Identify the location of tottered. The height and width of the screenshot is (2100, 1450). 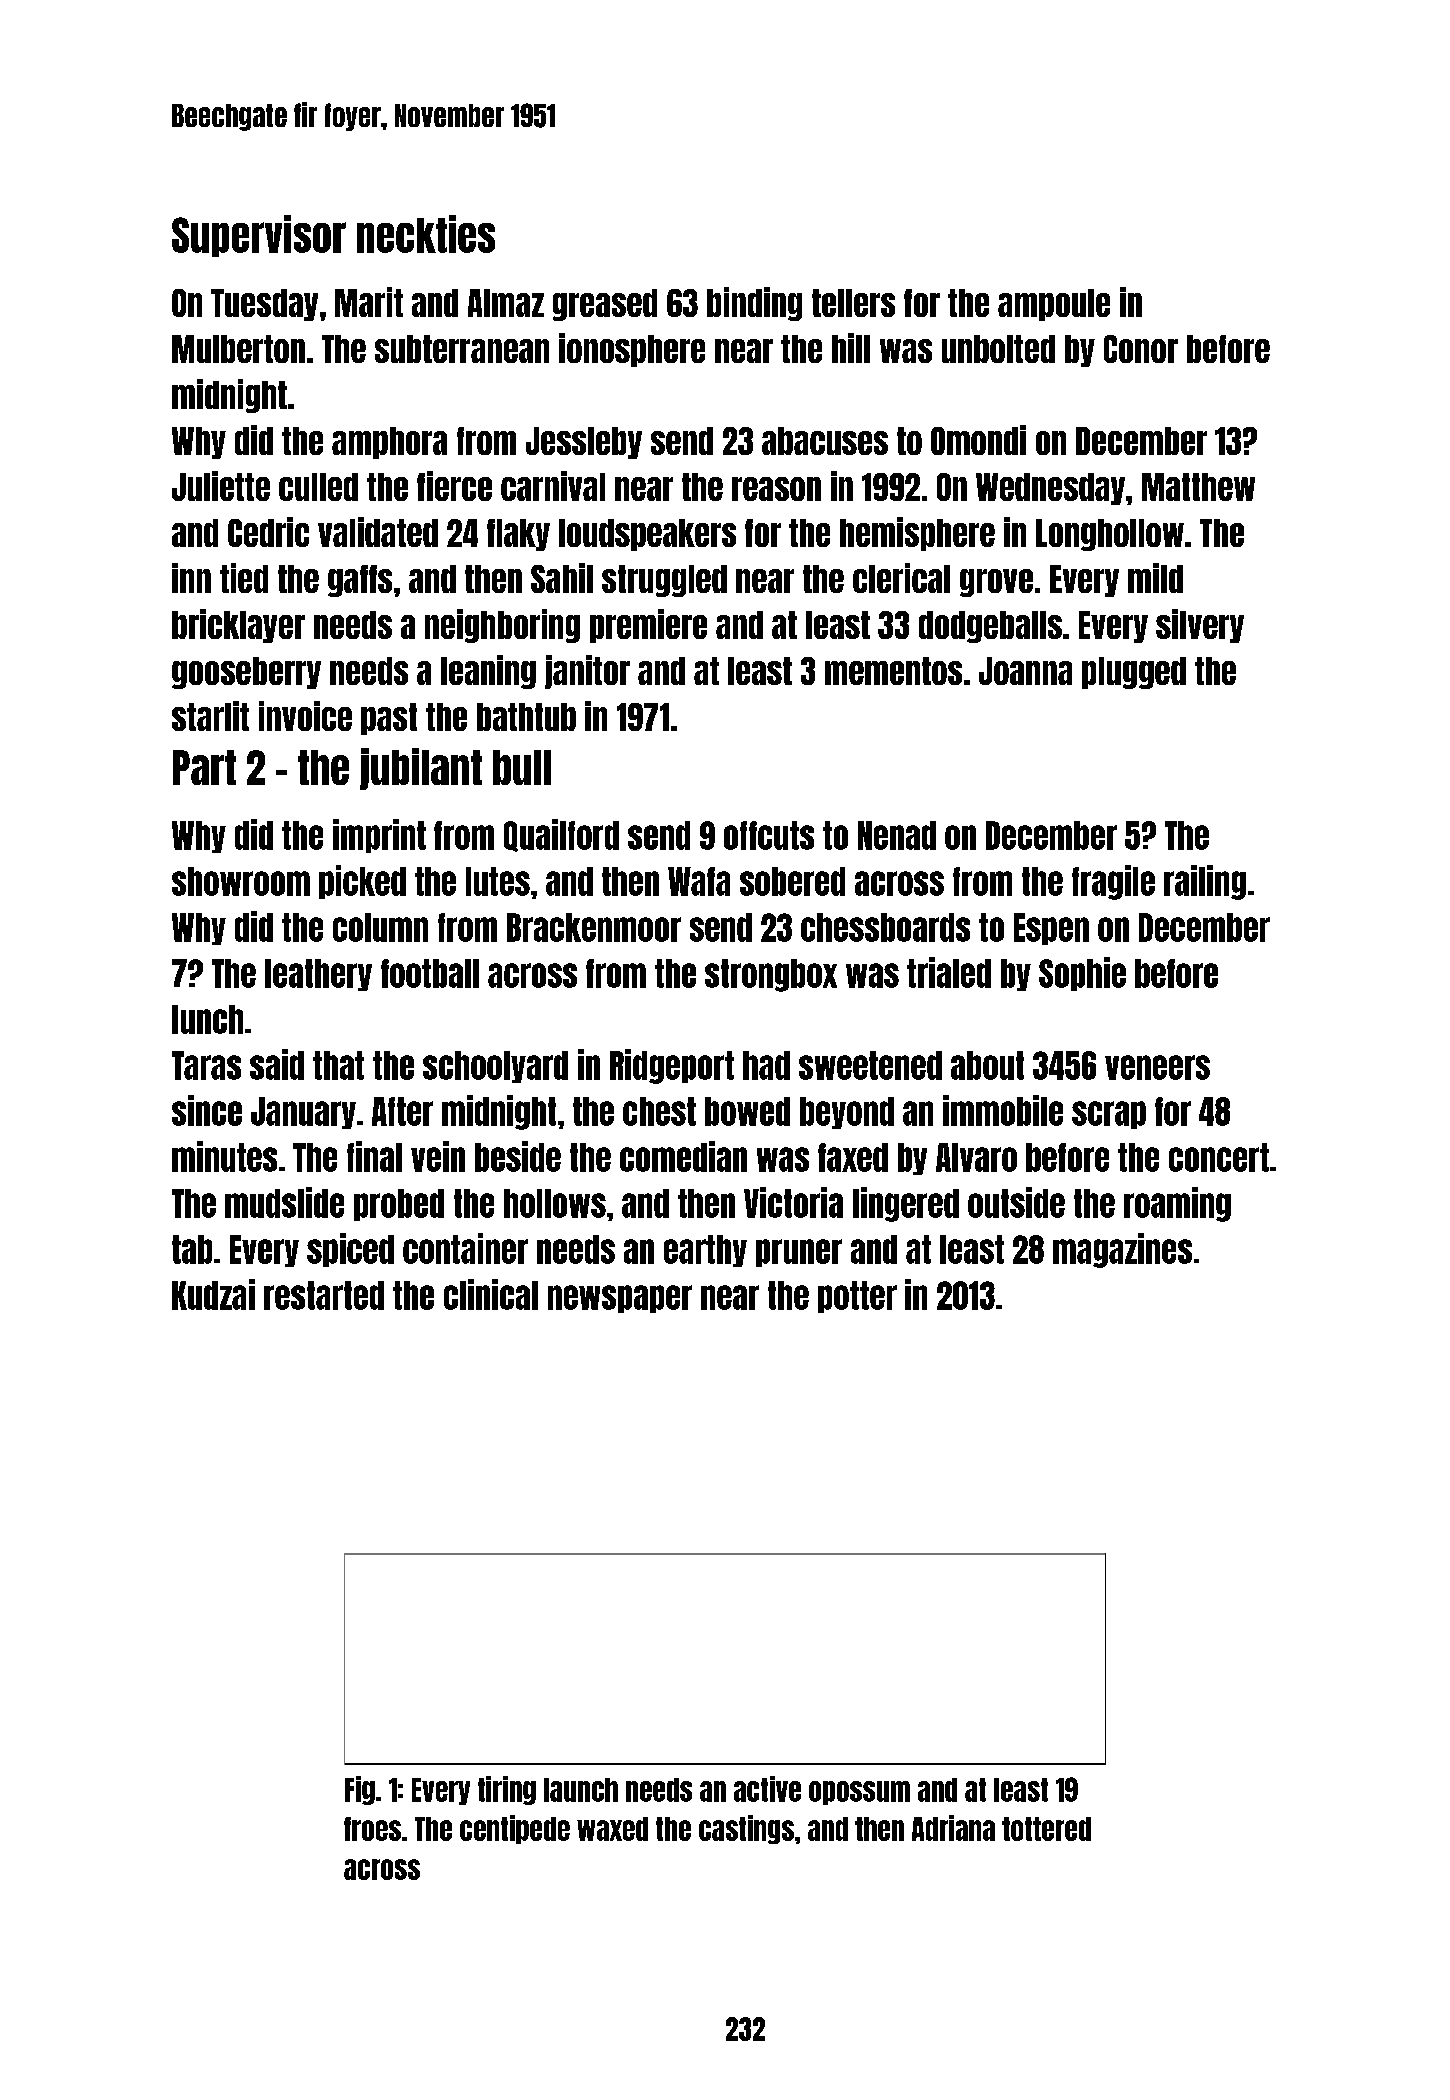
(1046, 1829).
